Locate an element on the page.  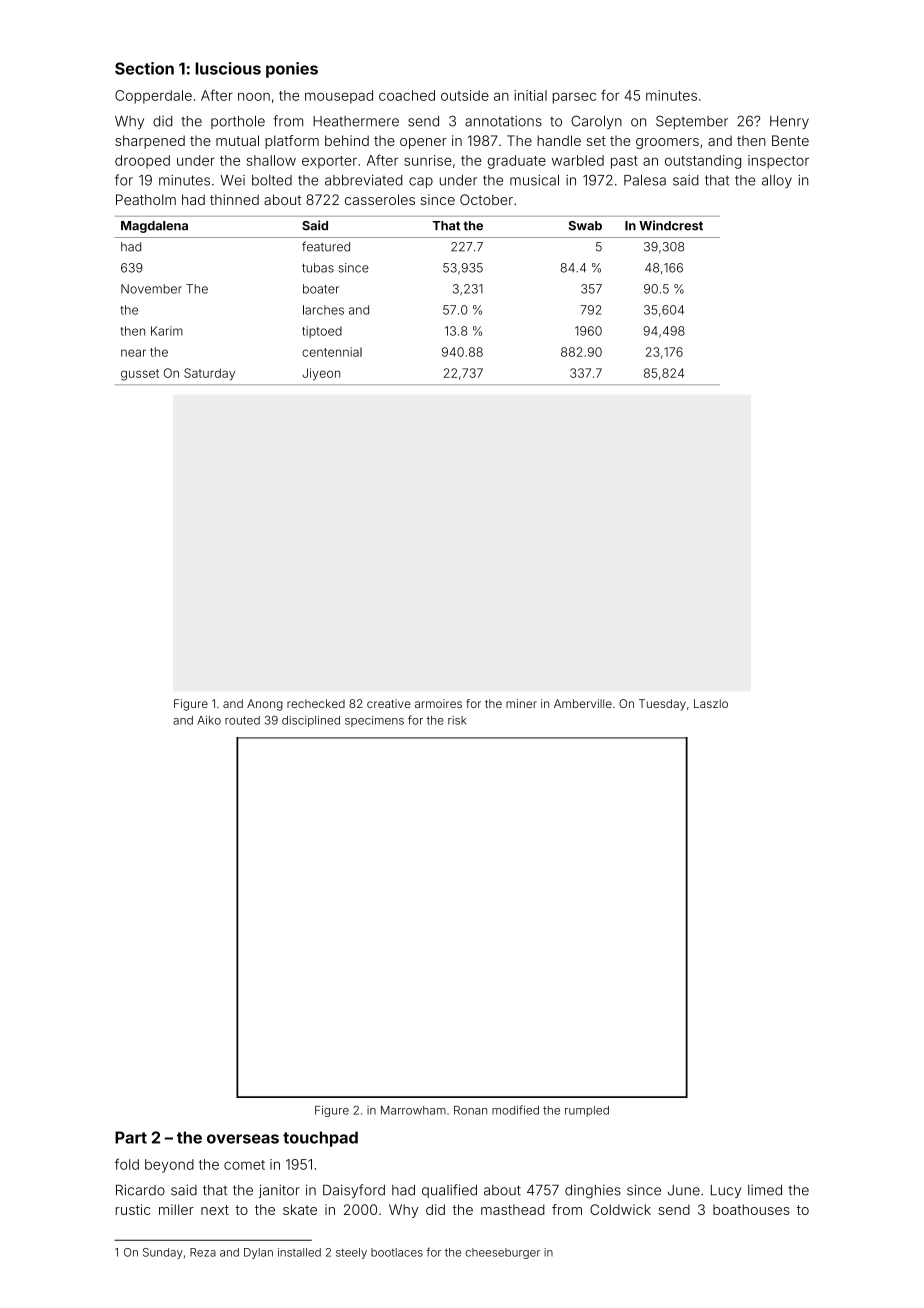
limed is located at coordinates (765, 1190).
